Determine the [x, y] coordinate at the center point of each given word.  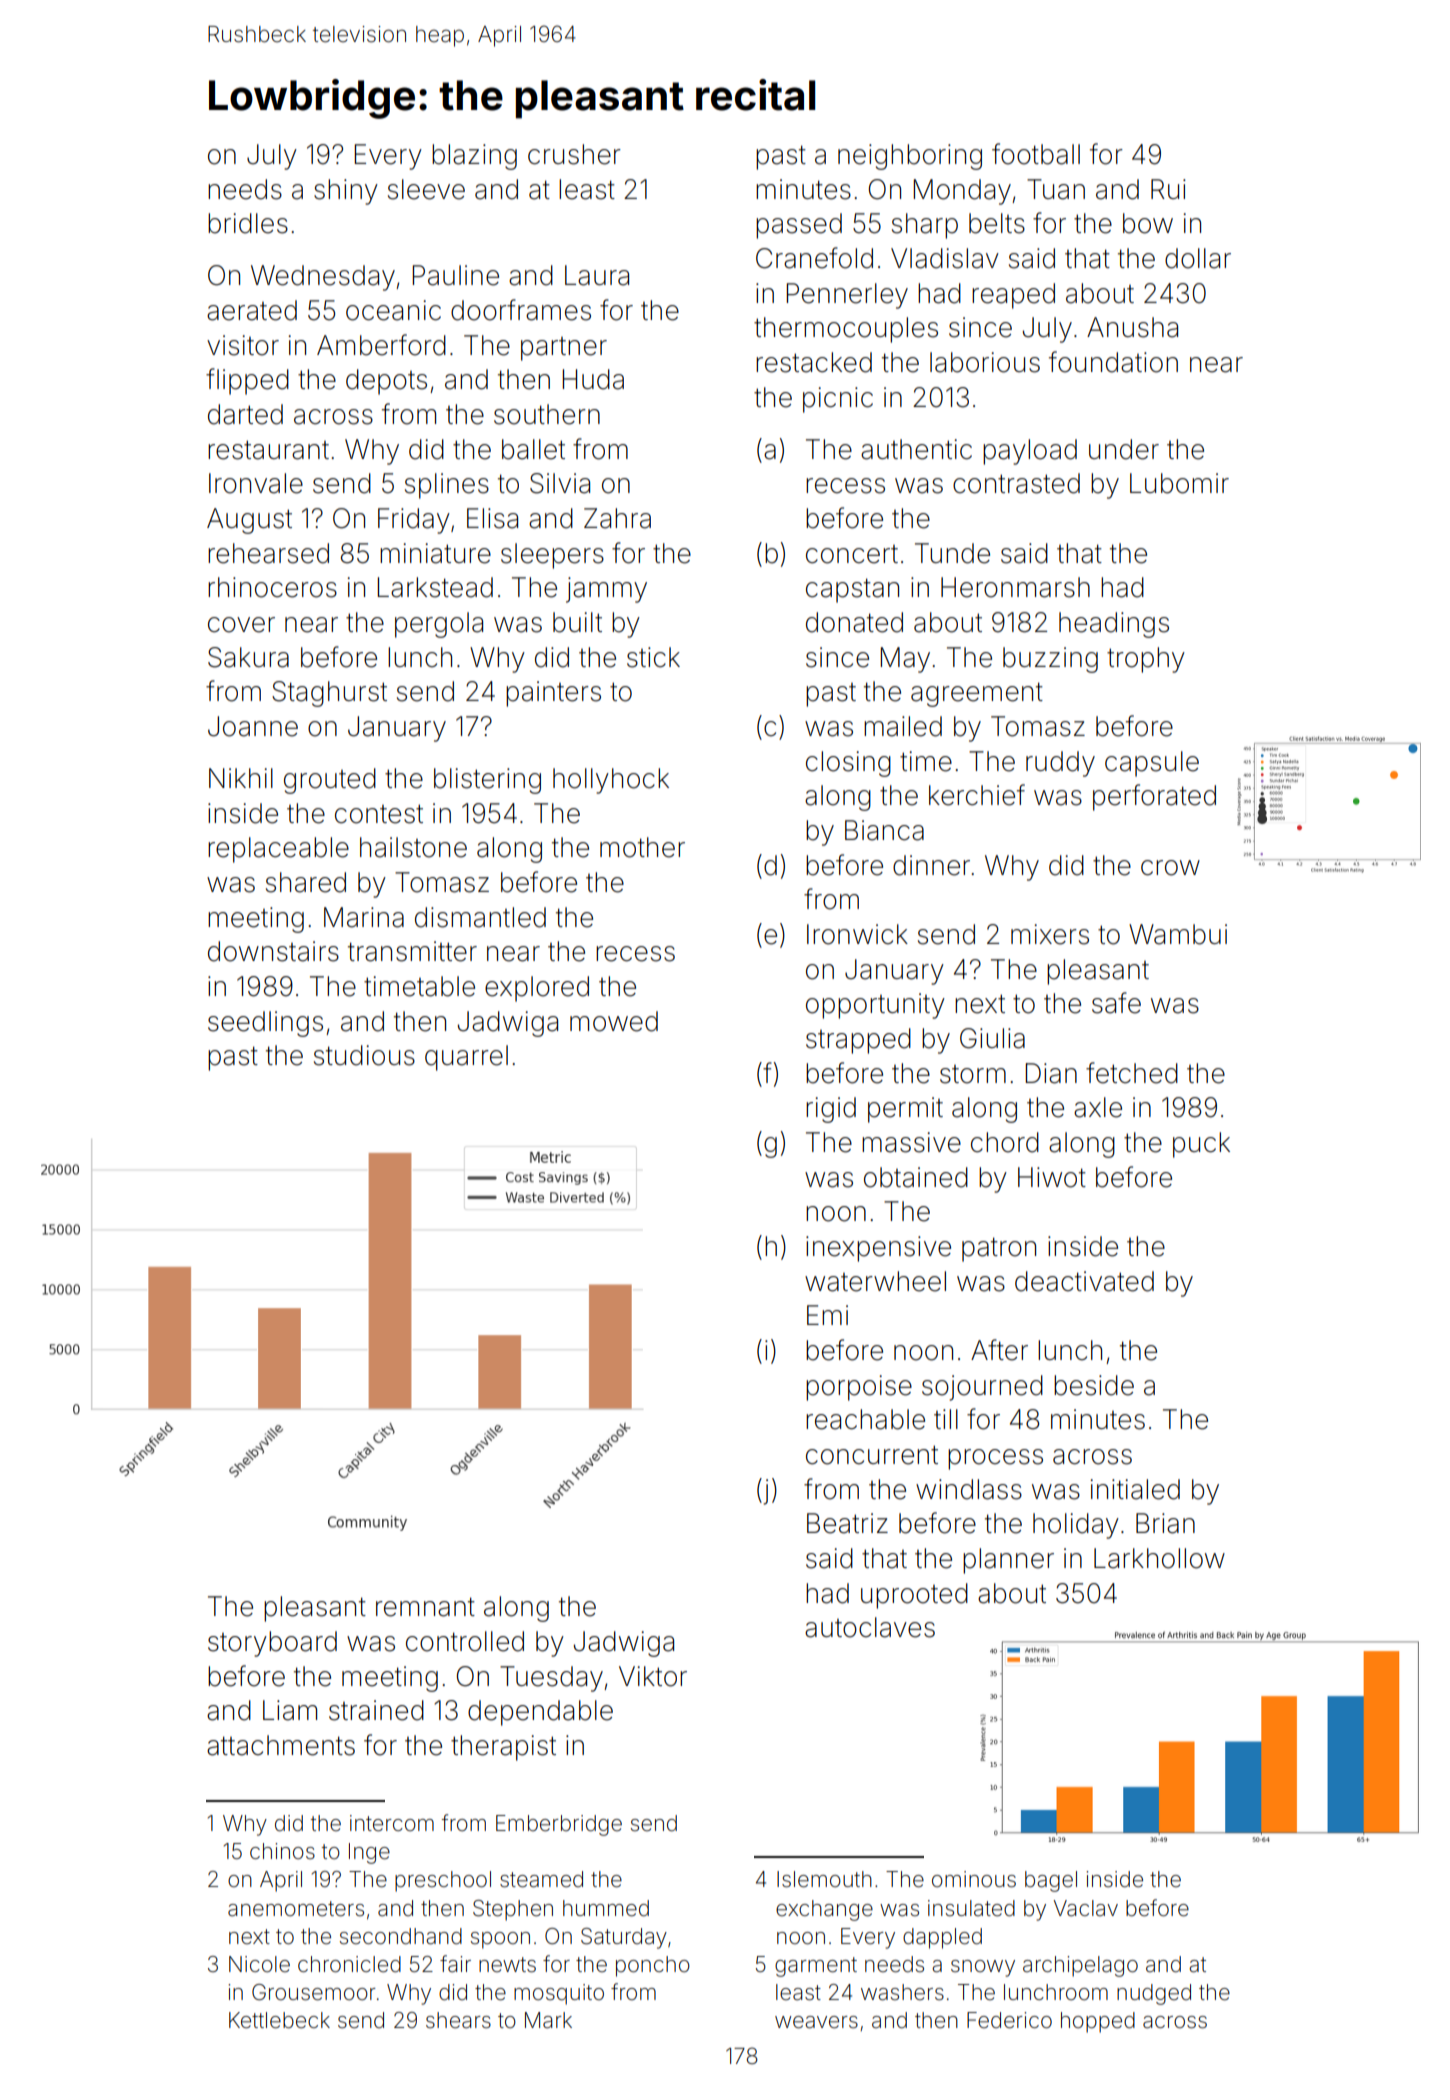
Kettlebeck [279, 2020]
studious [364, 1055]
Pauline [456, 275]
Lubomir [1179, 483]
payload [1030, 452]
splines [447, 486]
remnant [425, 1607]
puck [1201, 1145]
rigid [831, 1110]
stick [653, 657]
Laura [597, 275]
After [999, 1350]
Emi [827, 1315]
